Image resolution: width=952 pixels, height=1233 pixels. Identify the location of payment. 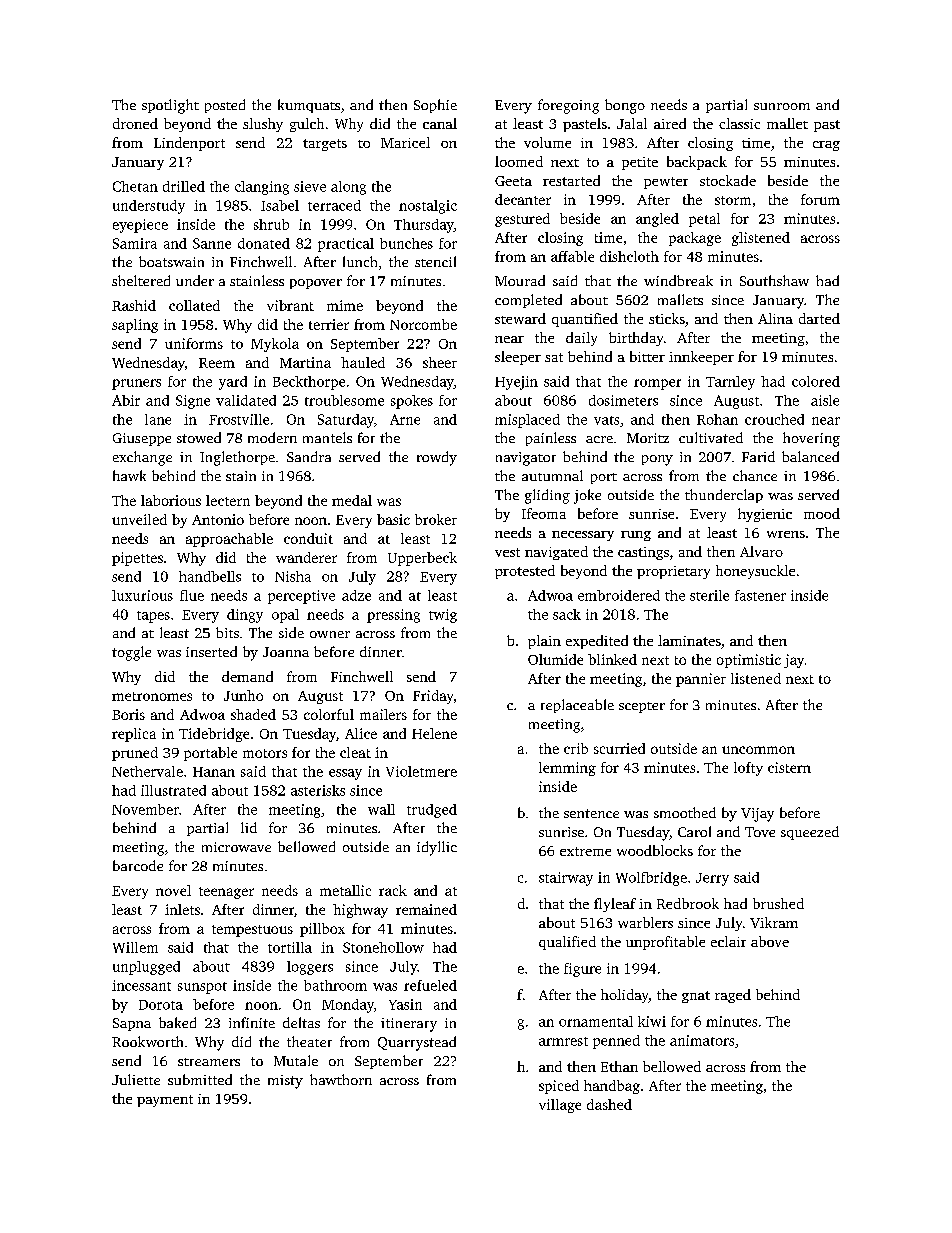
(165, 1101).
